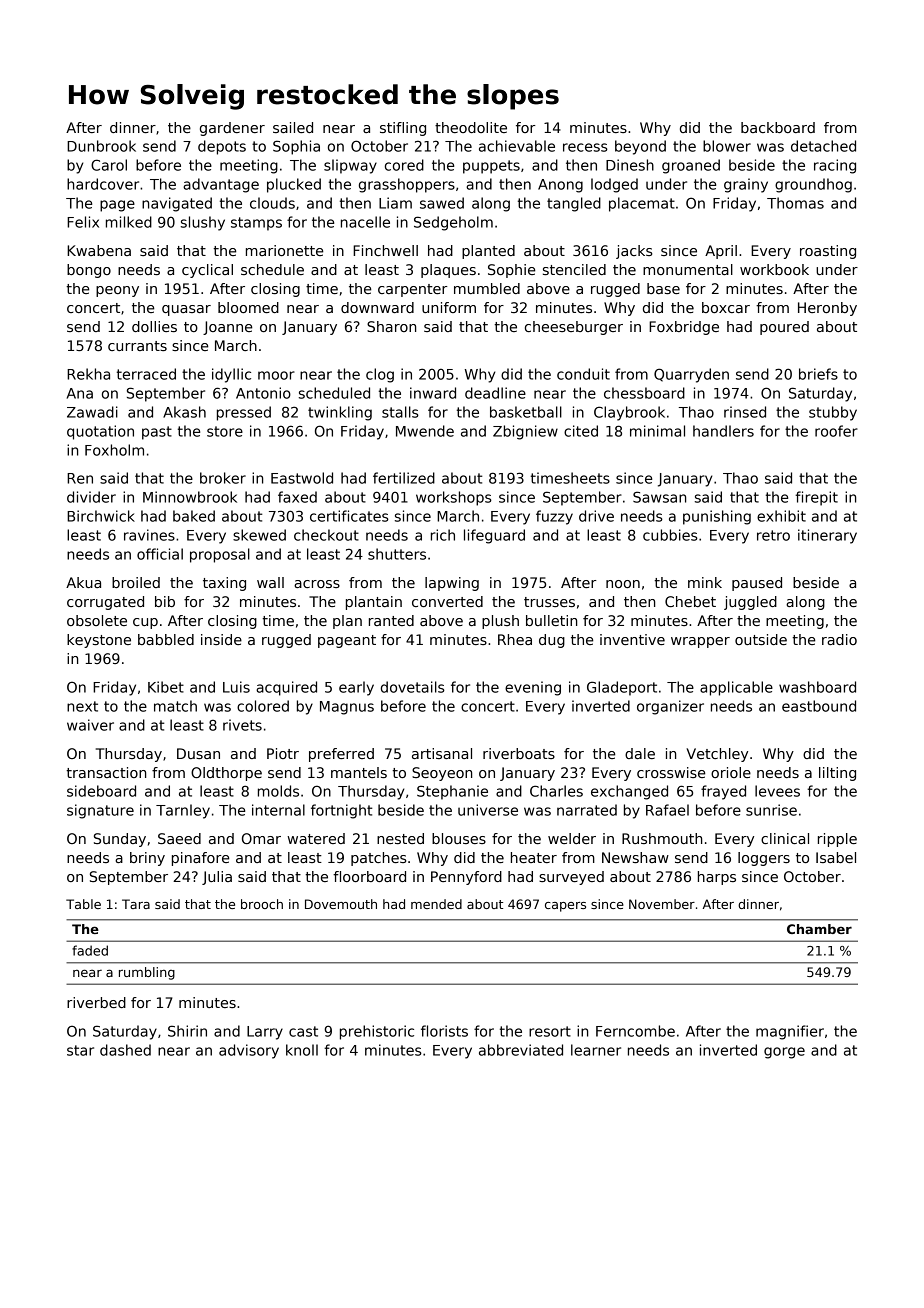  Describe the element at coordinates (391, 326) in the screenshot. I see `Sharon` at that location.
